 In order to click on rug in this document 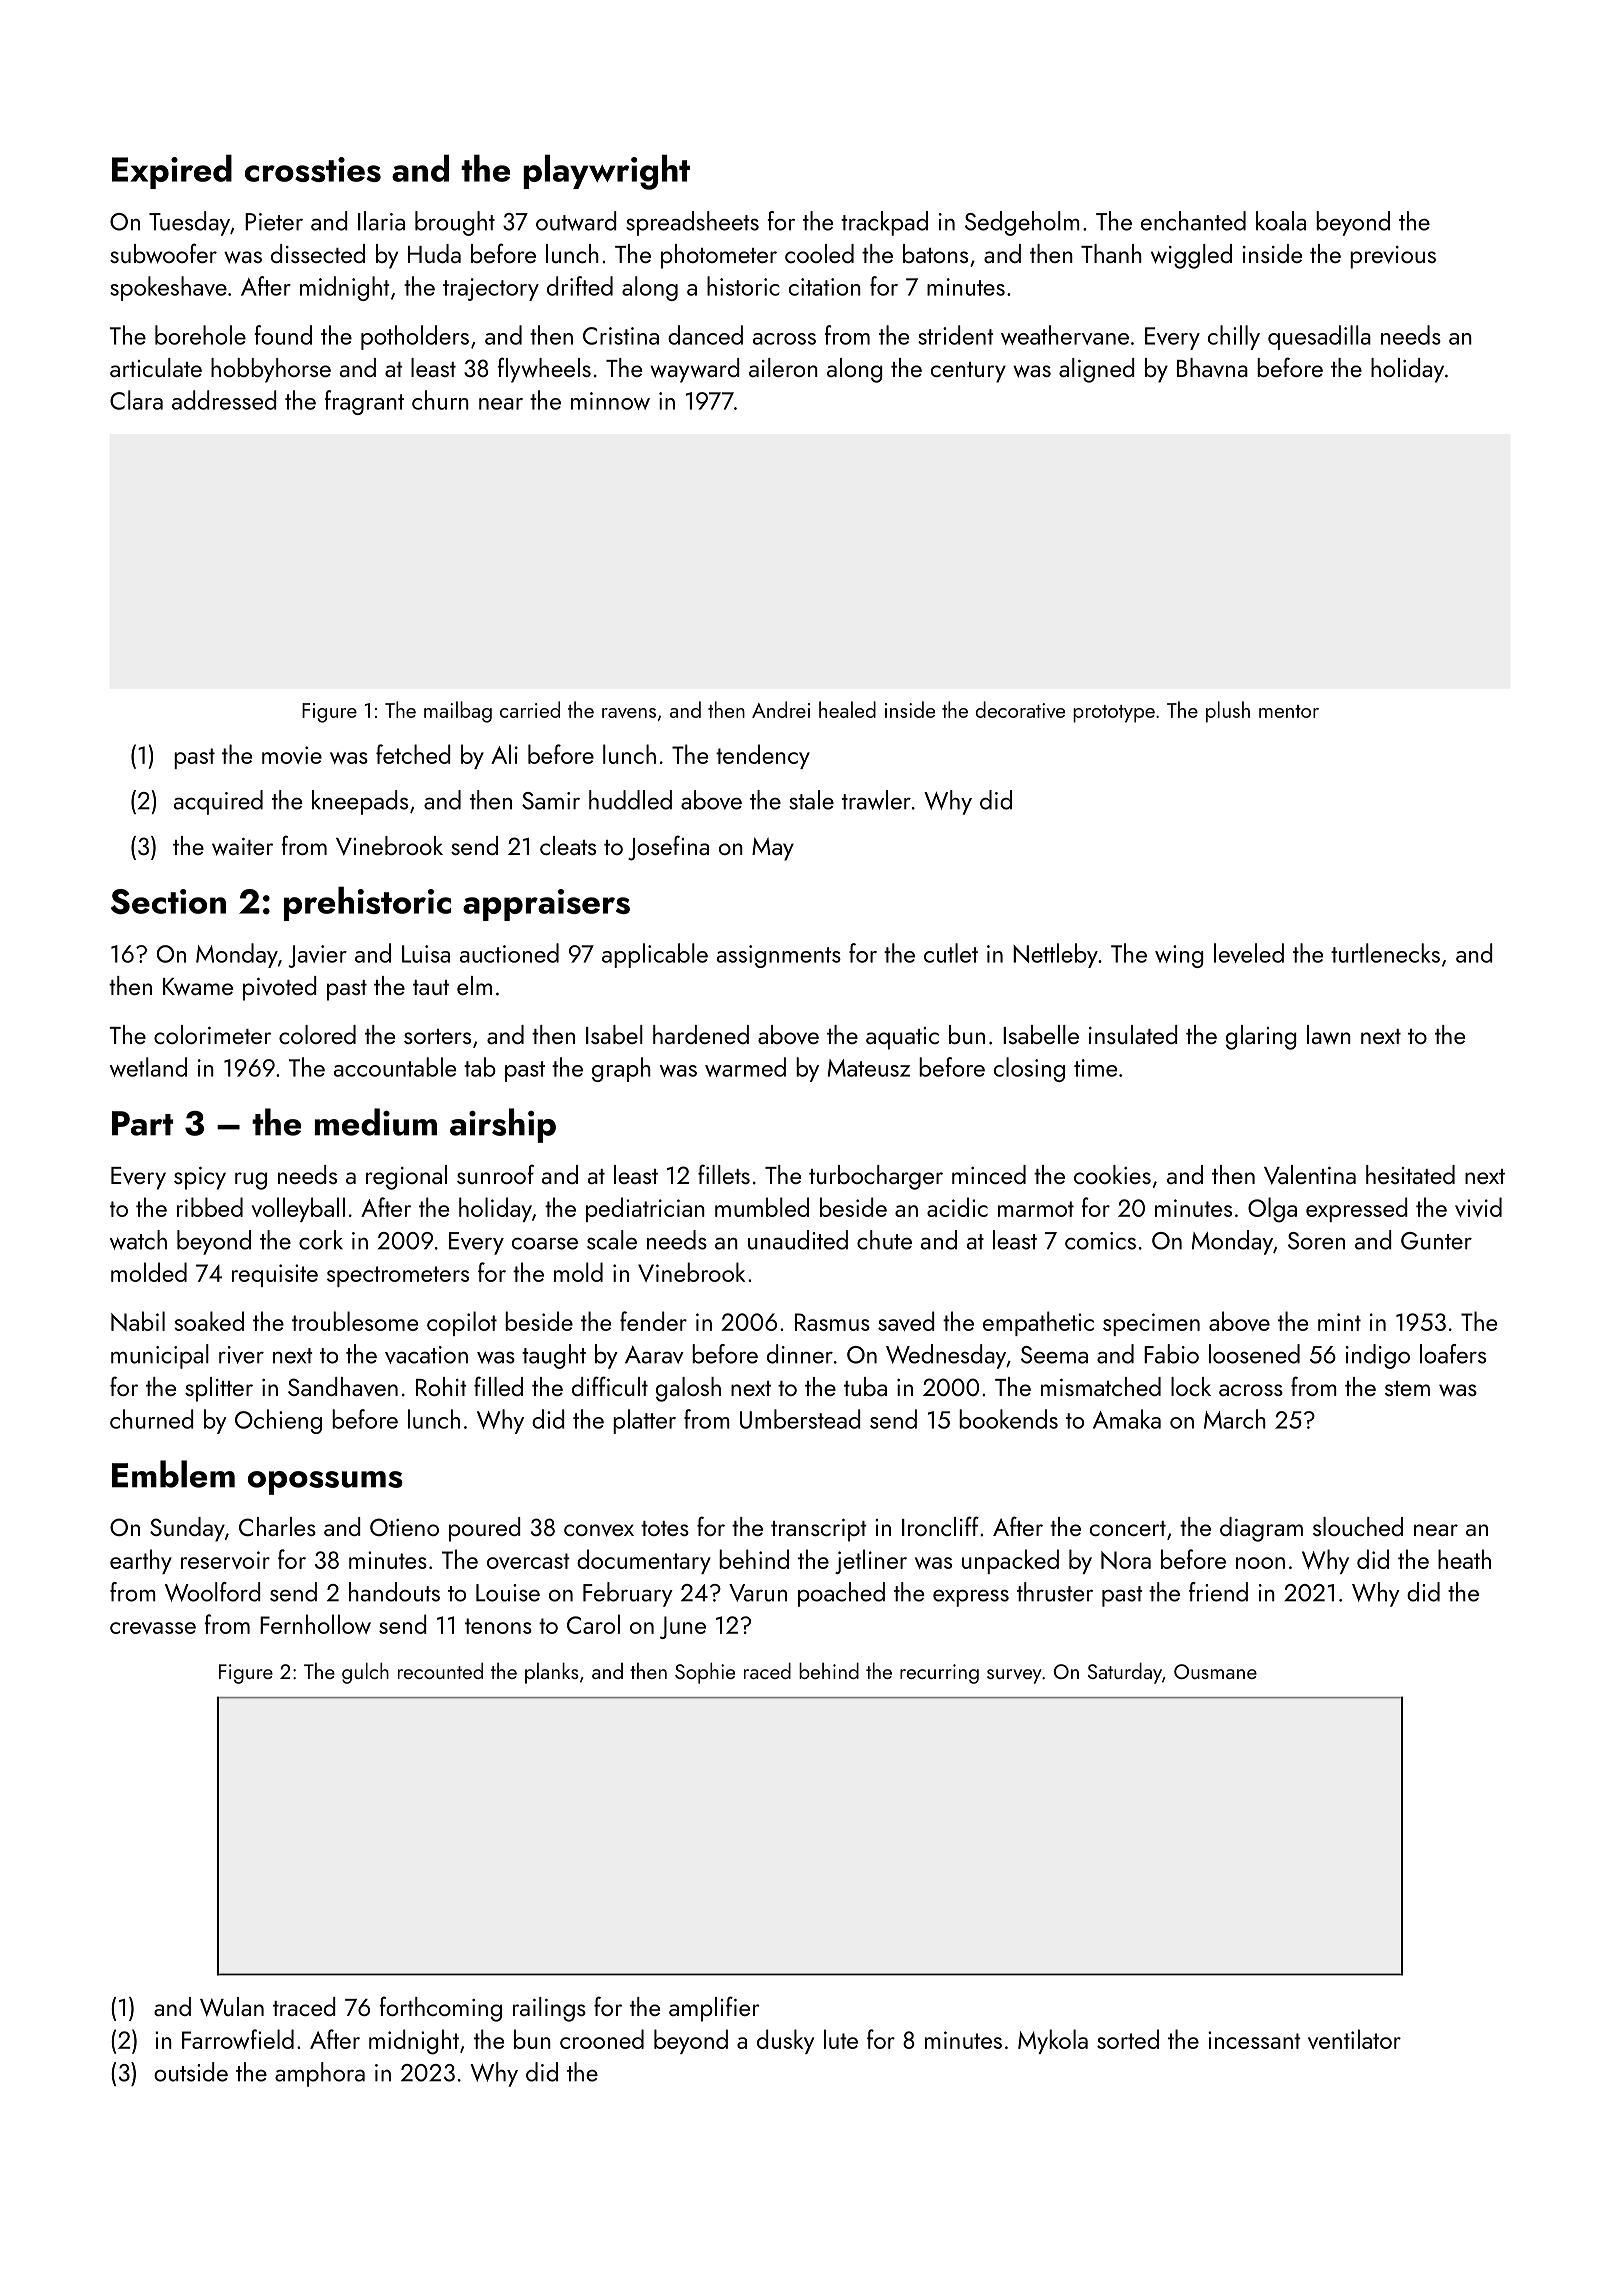, I will do `click(251, 1181)`.
